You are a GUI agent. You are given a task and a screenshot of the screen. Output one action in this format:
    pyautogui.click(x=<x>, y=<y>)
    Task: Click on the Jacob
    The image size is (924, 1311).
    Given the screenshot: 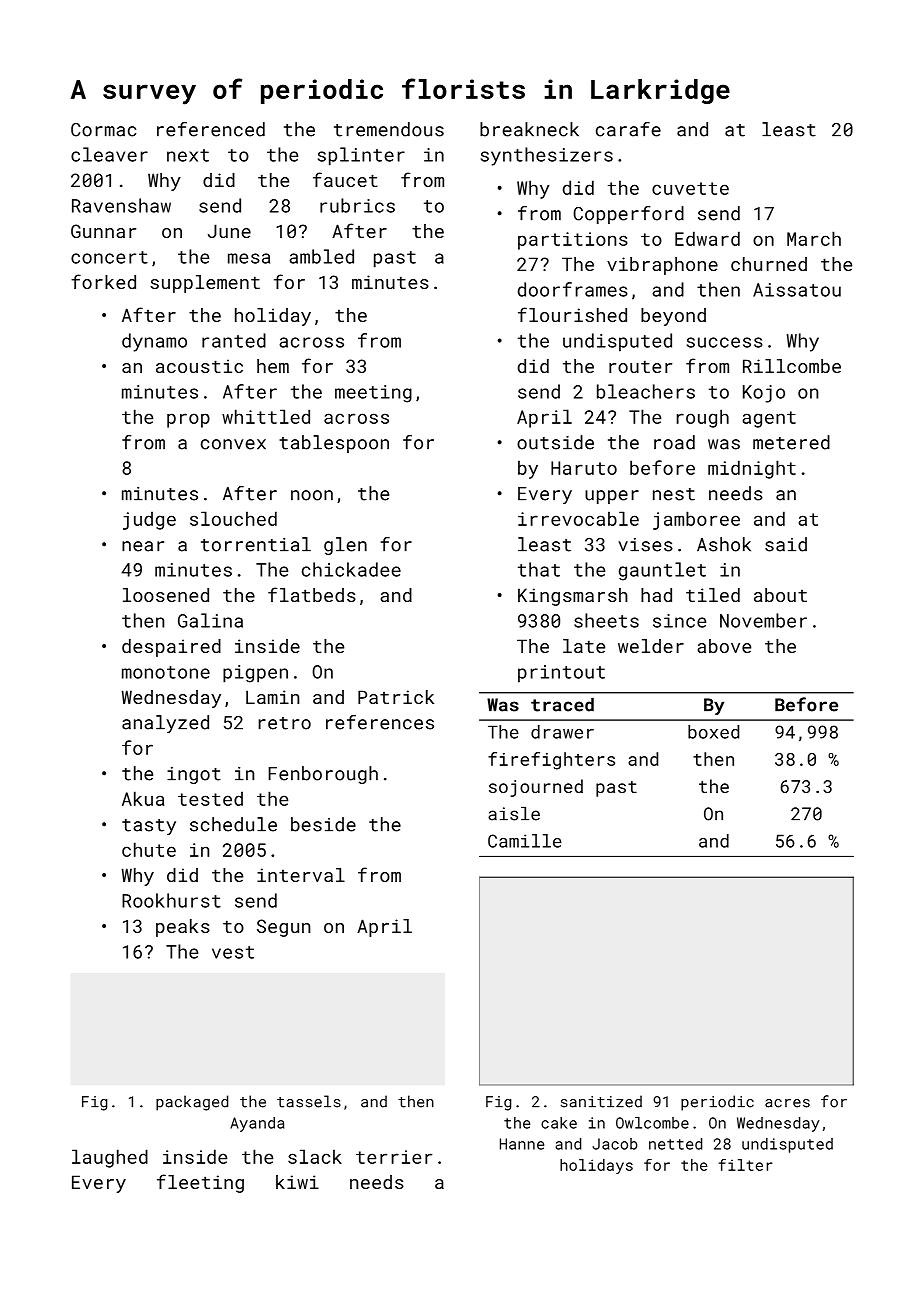 What is the action you would take?
    pyautogui.click(x=615, y=1144)
